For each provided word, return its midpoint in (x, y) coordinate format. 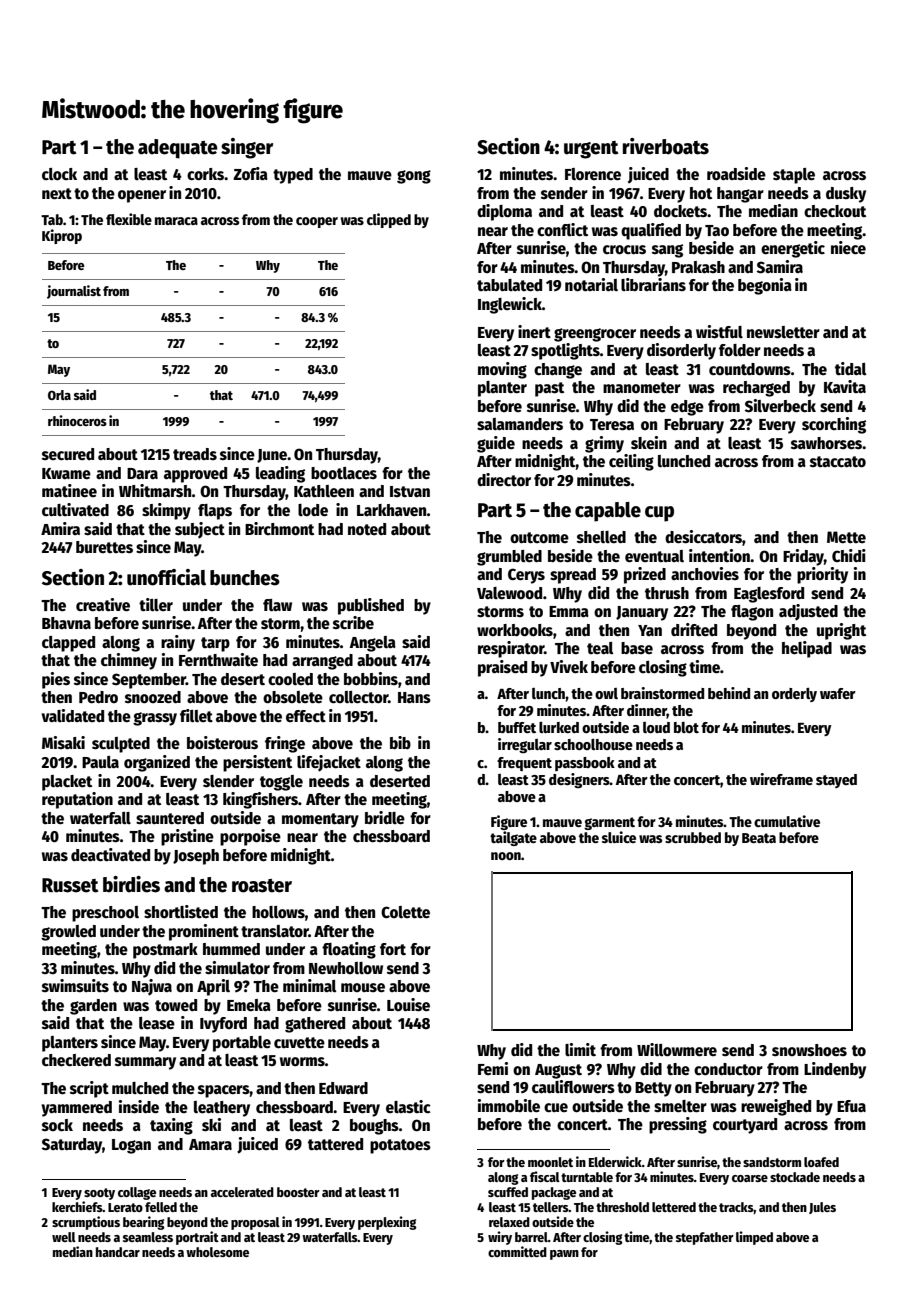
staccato (838, 462)
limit (580, 1049)
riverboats (666, 146)
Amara (210, 1144)
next (57, 194)
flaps (215, 512)
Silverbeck (780, 406)
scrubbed (693, 837)
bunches (245, 578)
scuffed (508, 1192)
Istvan (410, 491)
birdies (131, 884)
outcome (539, 537)
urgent (591, 150)
